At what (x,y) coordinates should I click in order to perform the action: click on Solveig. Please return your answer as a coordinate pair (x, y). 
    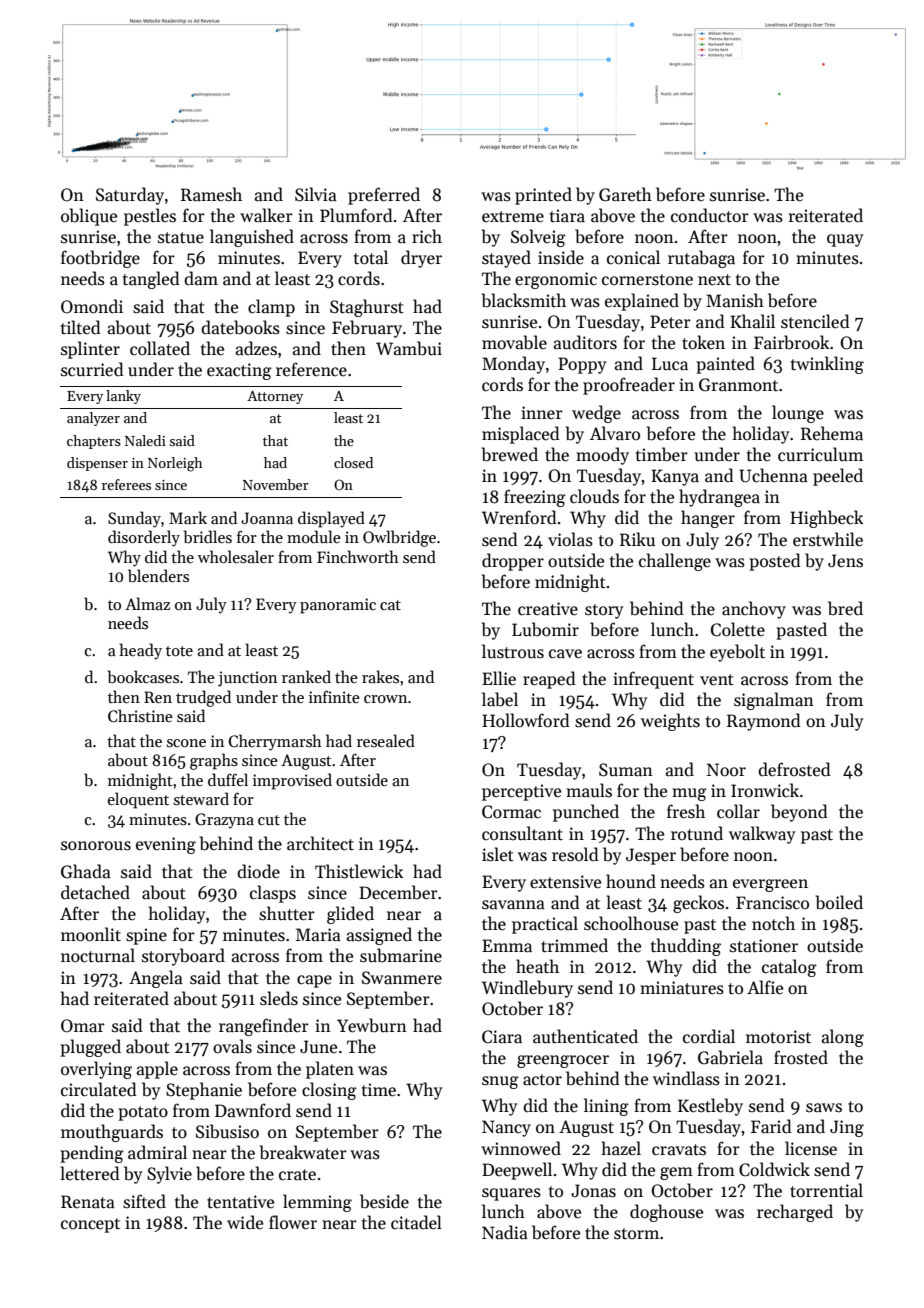
    Looking at the image, I should click on (538, 238).
